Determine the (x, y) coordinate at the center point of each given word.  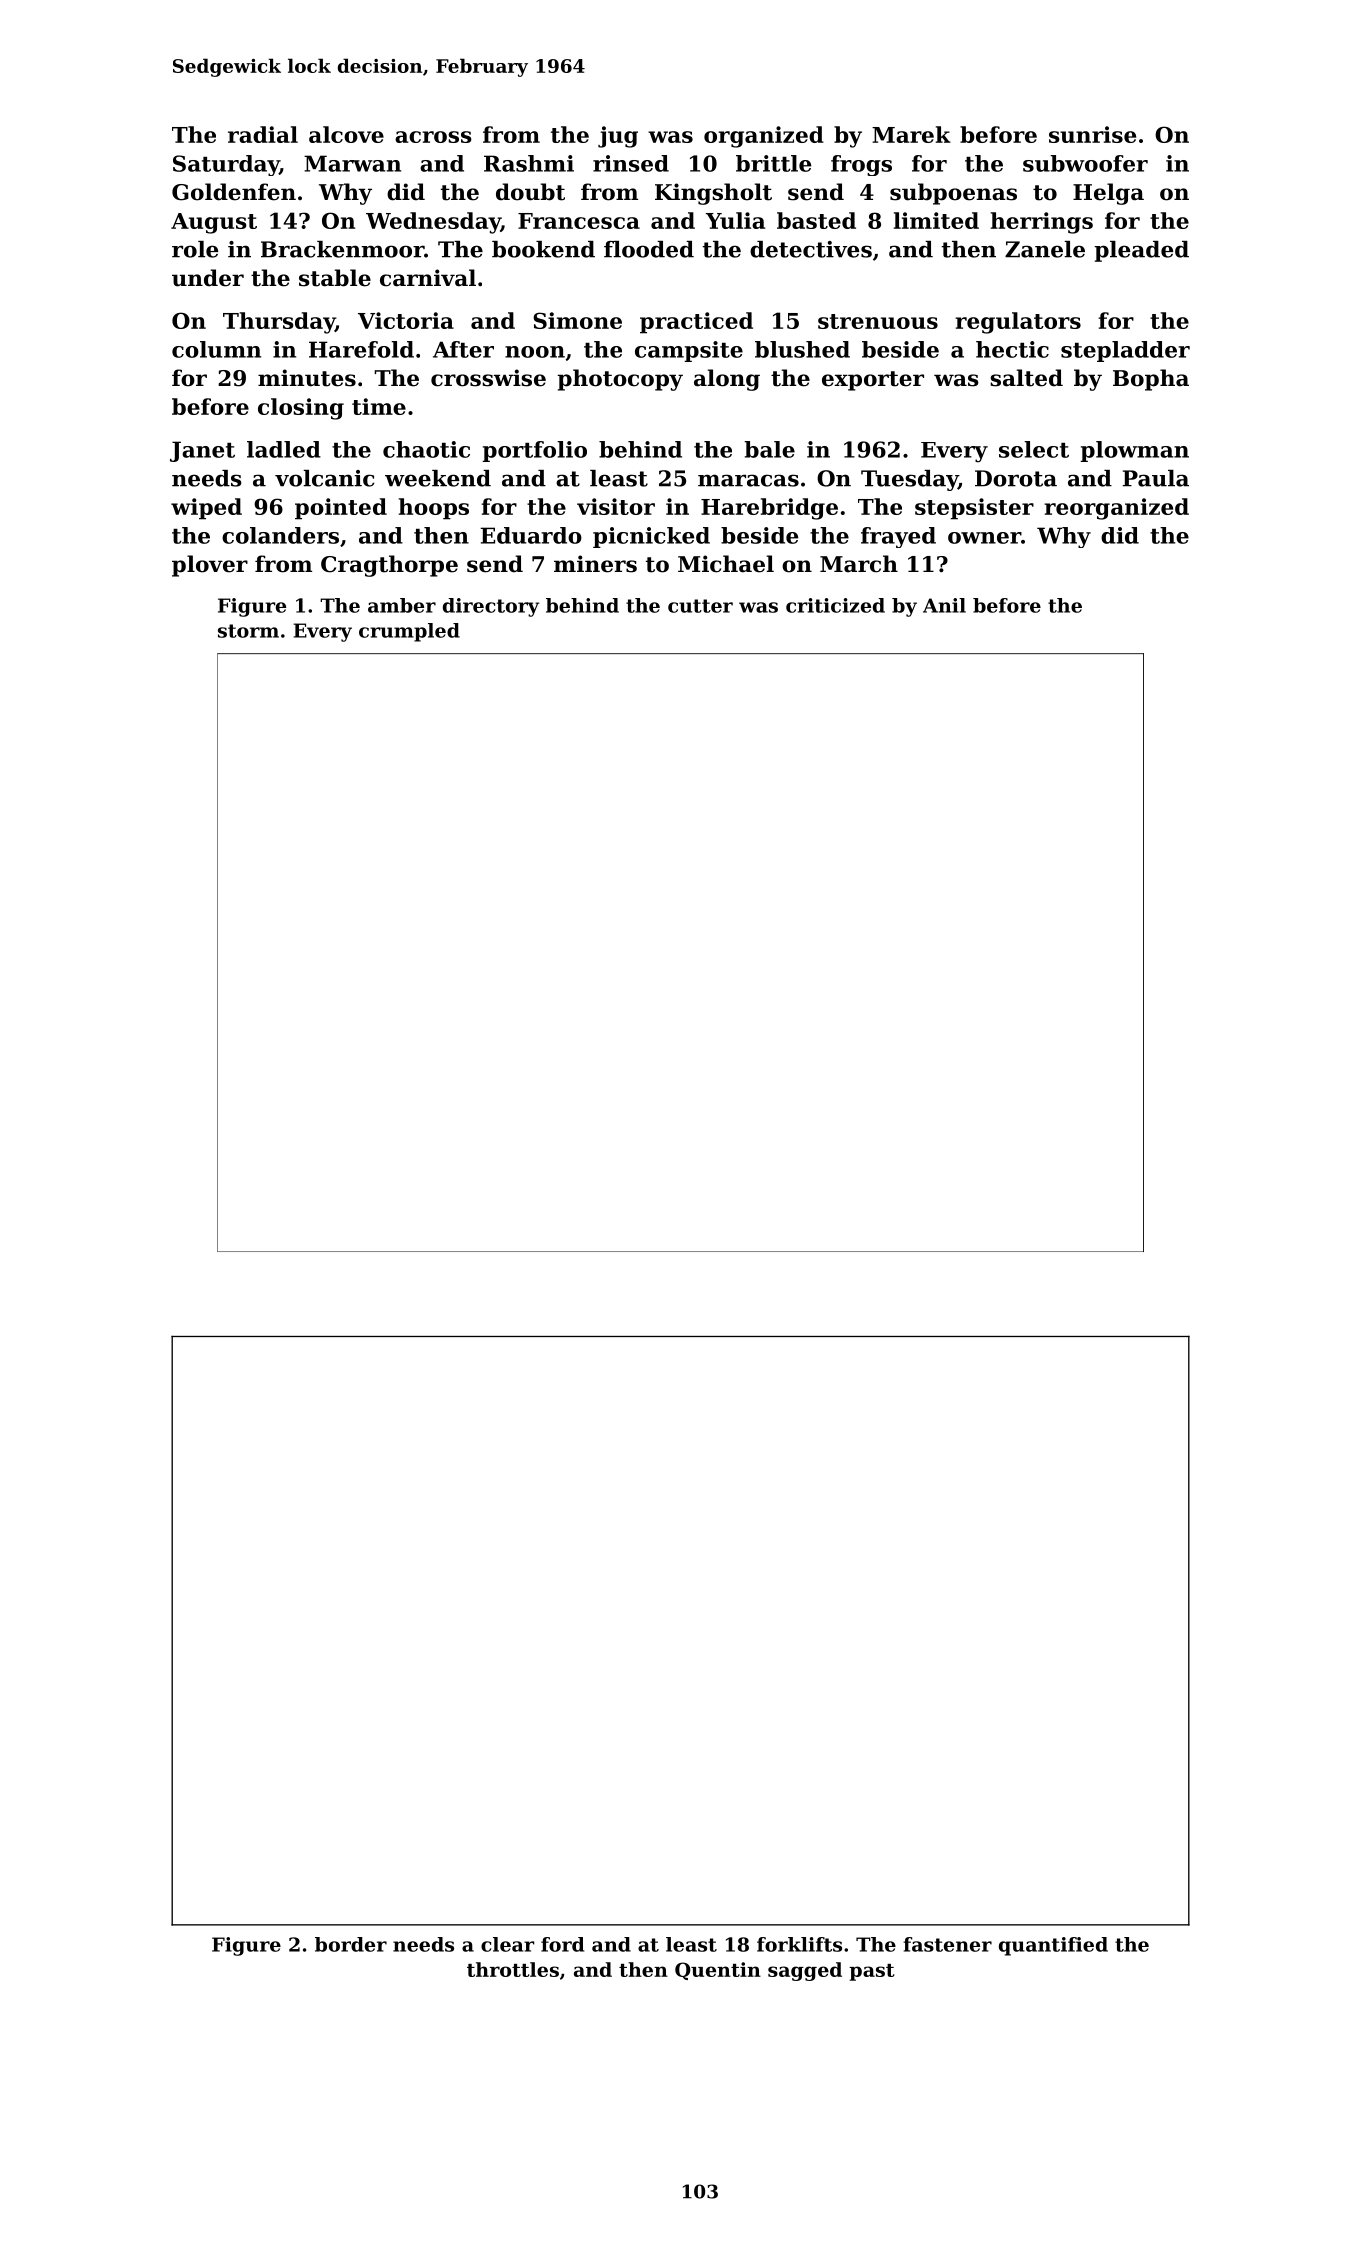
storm (248, 631)
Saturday (226, 165)
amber (402, 605)
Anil (944, 605)
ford (562, 1944)
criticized (835, 605)
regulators (1018, 323)
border (351, 1944)
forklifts (799, 1944)
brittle (773, 163)
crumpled (409, 632)
